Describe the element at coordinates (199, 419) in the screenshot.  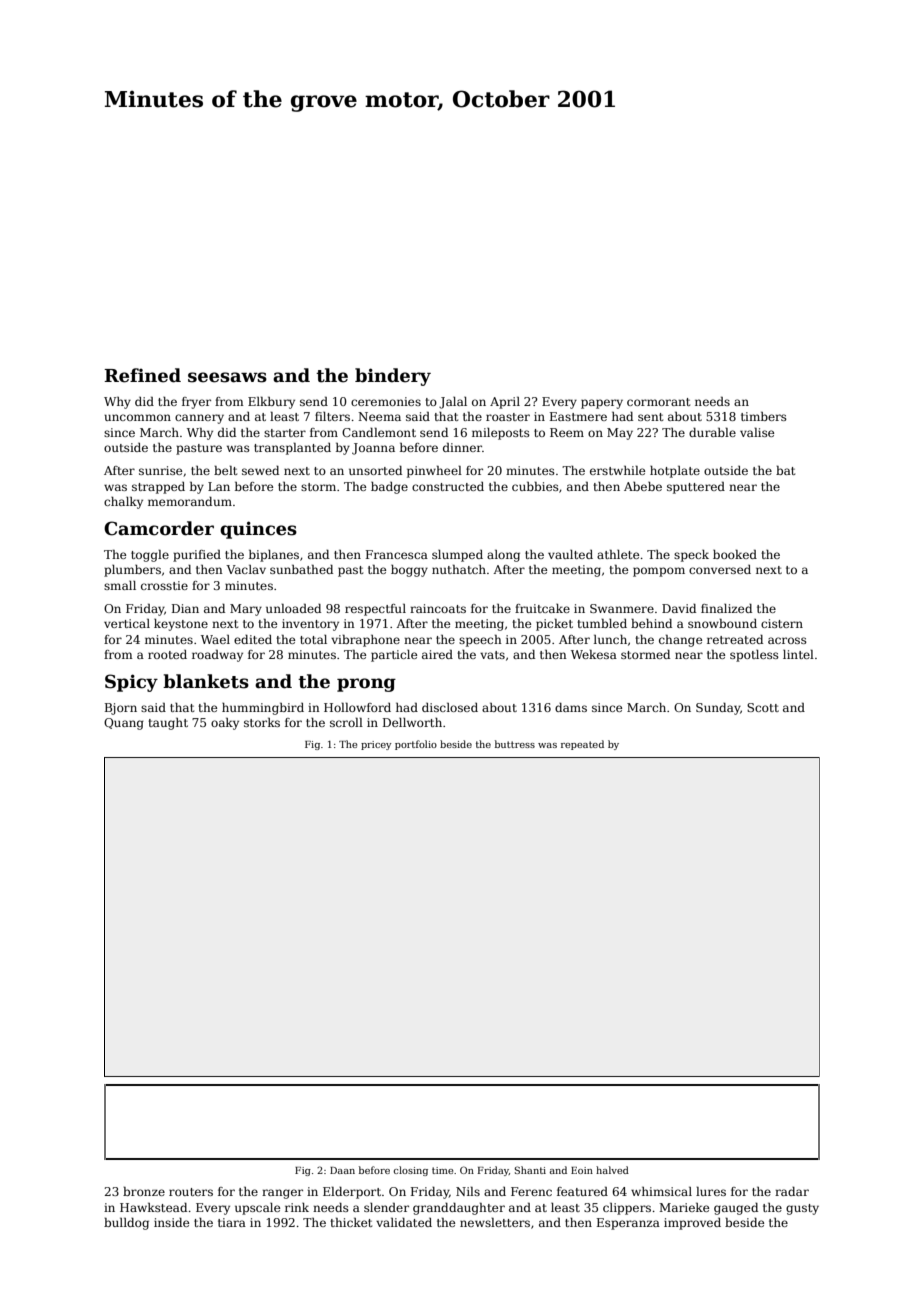
I see `cannery` at that location.
